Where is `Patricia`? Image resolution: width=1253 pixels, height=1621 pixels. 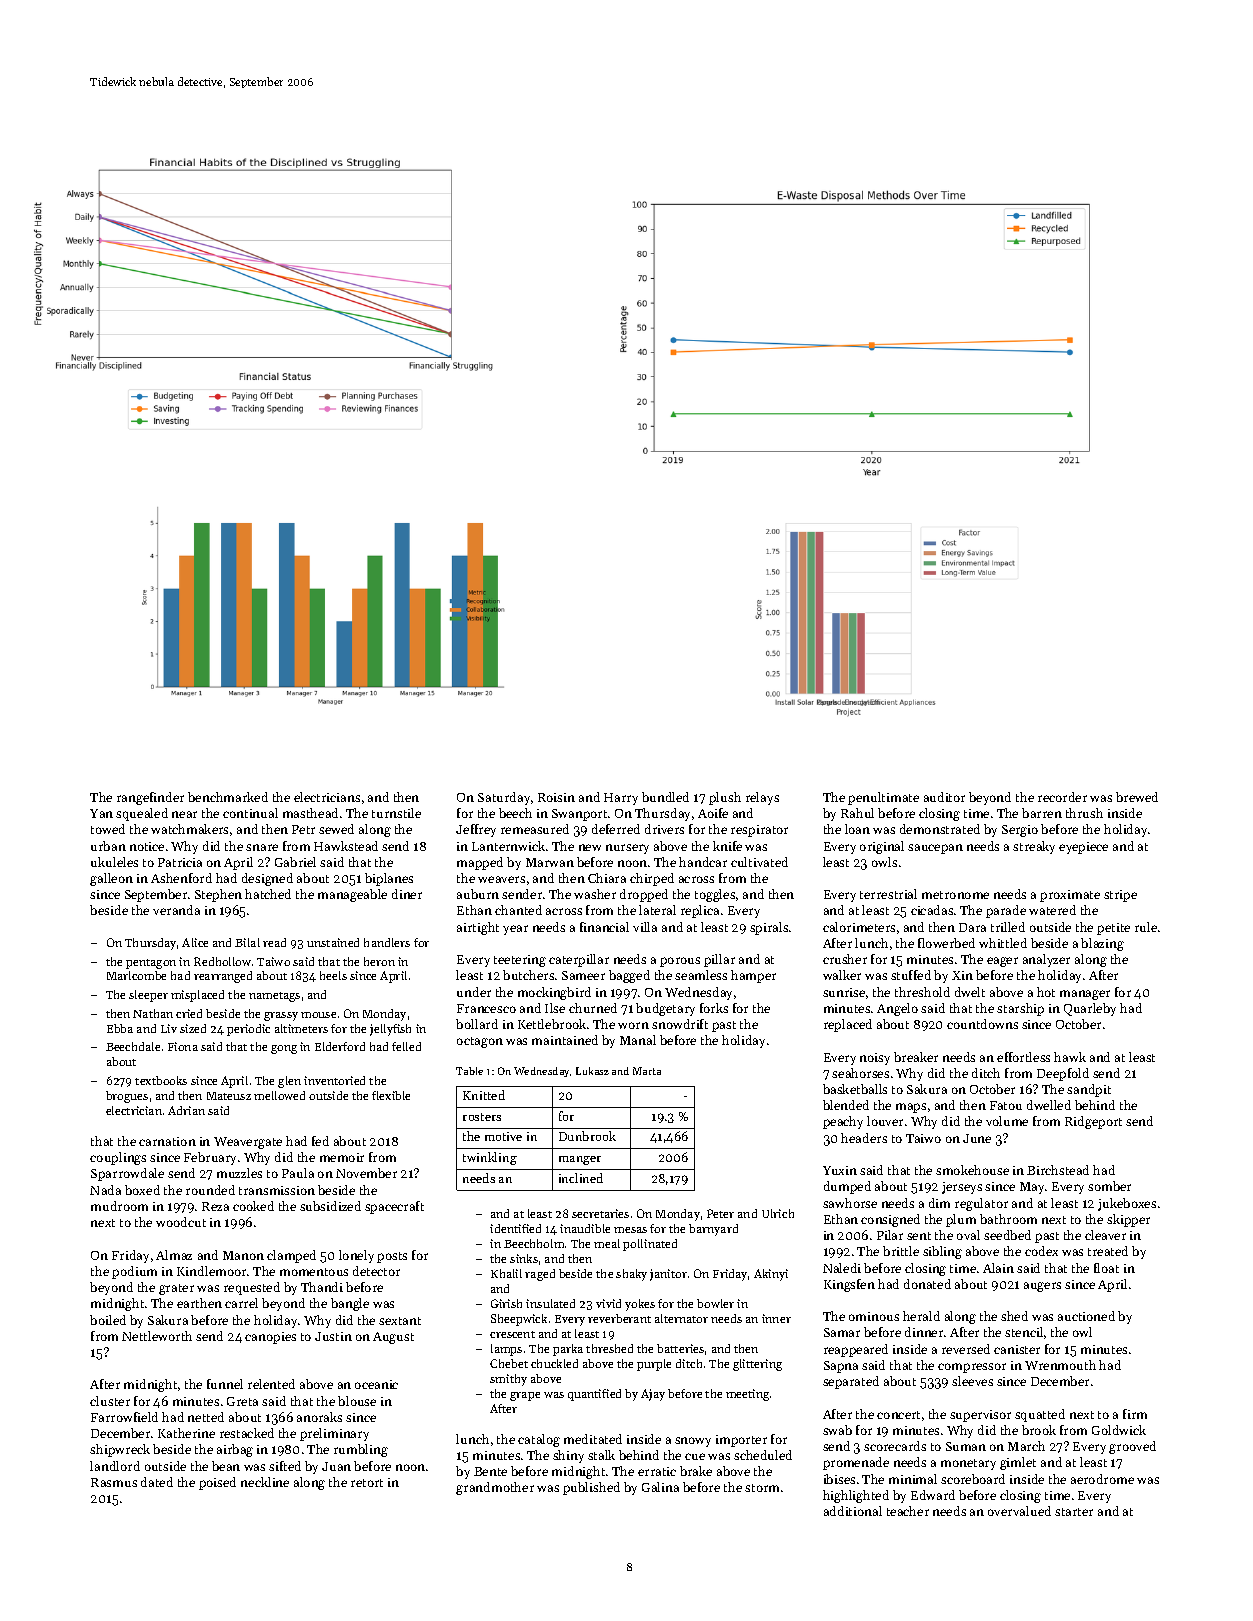 Patricia is located at coordinates (180, 862).
